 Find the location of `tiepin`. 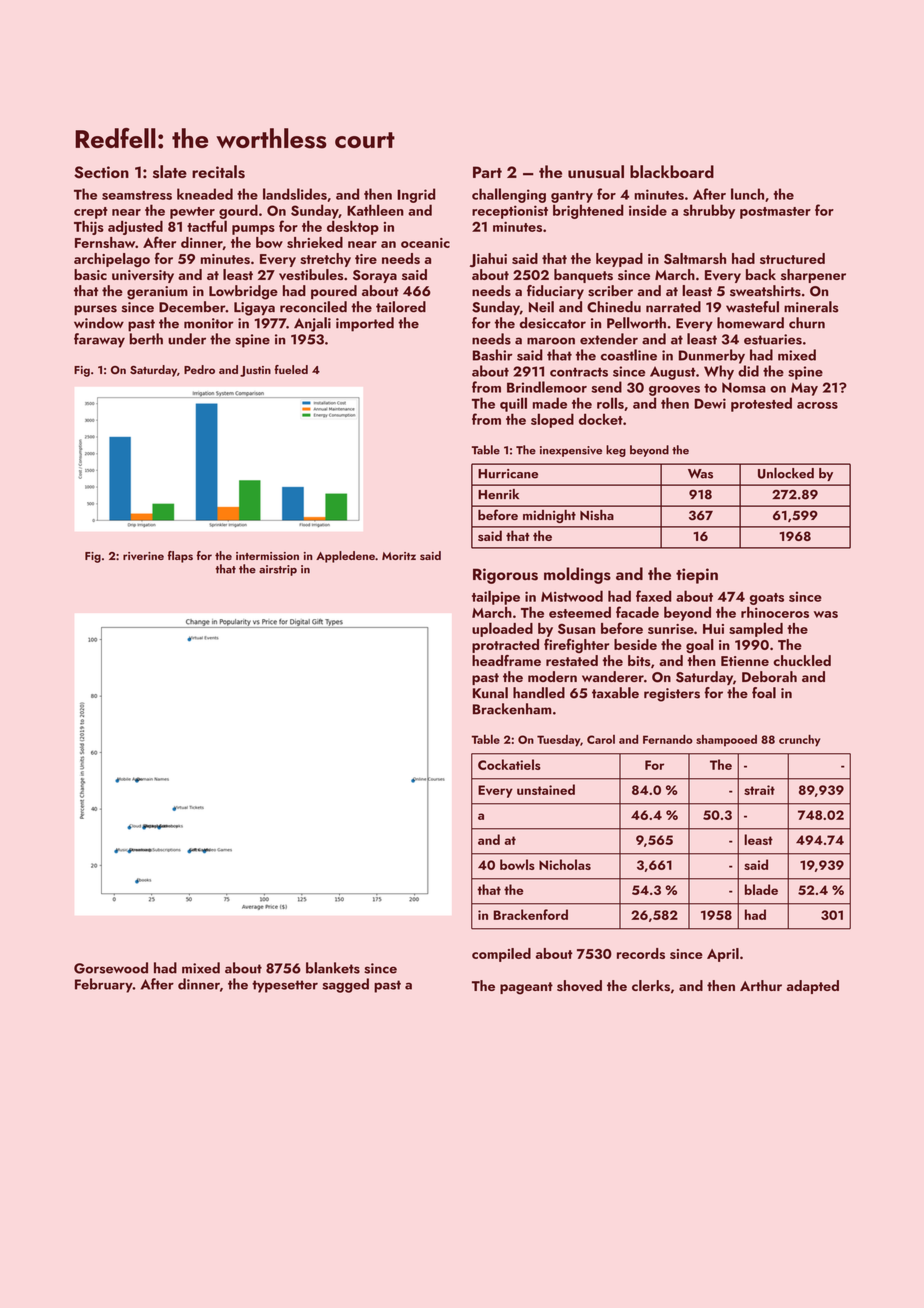

tiepin is located at coordinates (697, 576).
